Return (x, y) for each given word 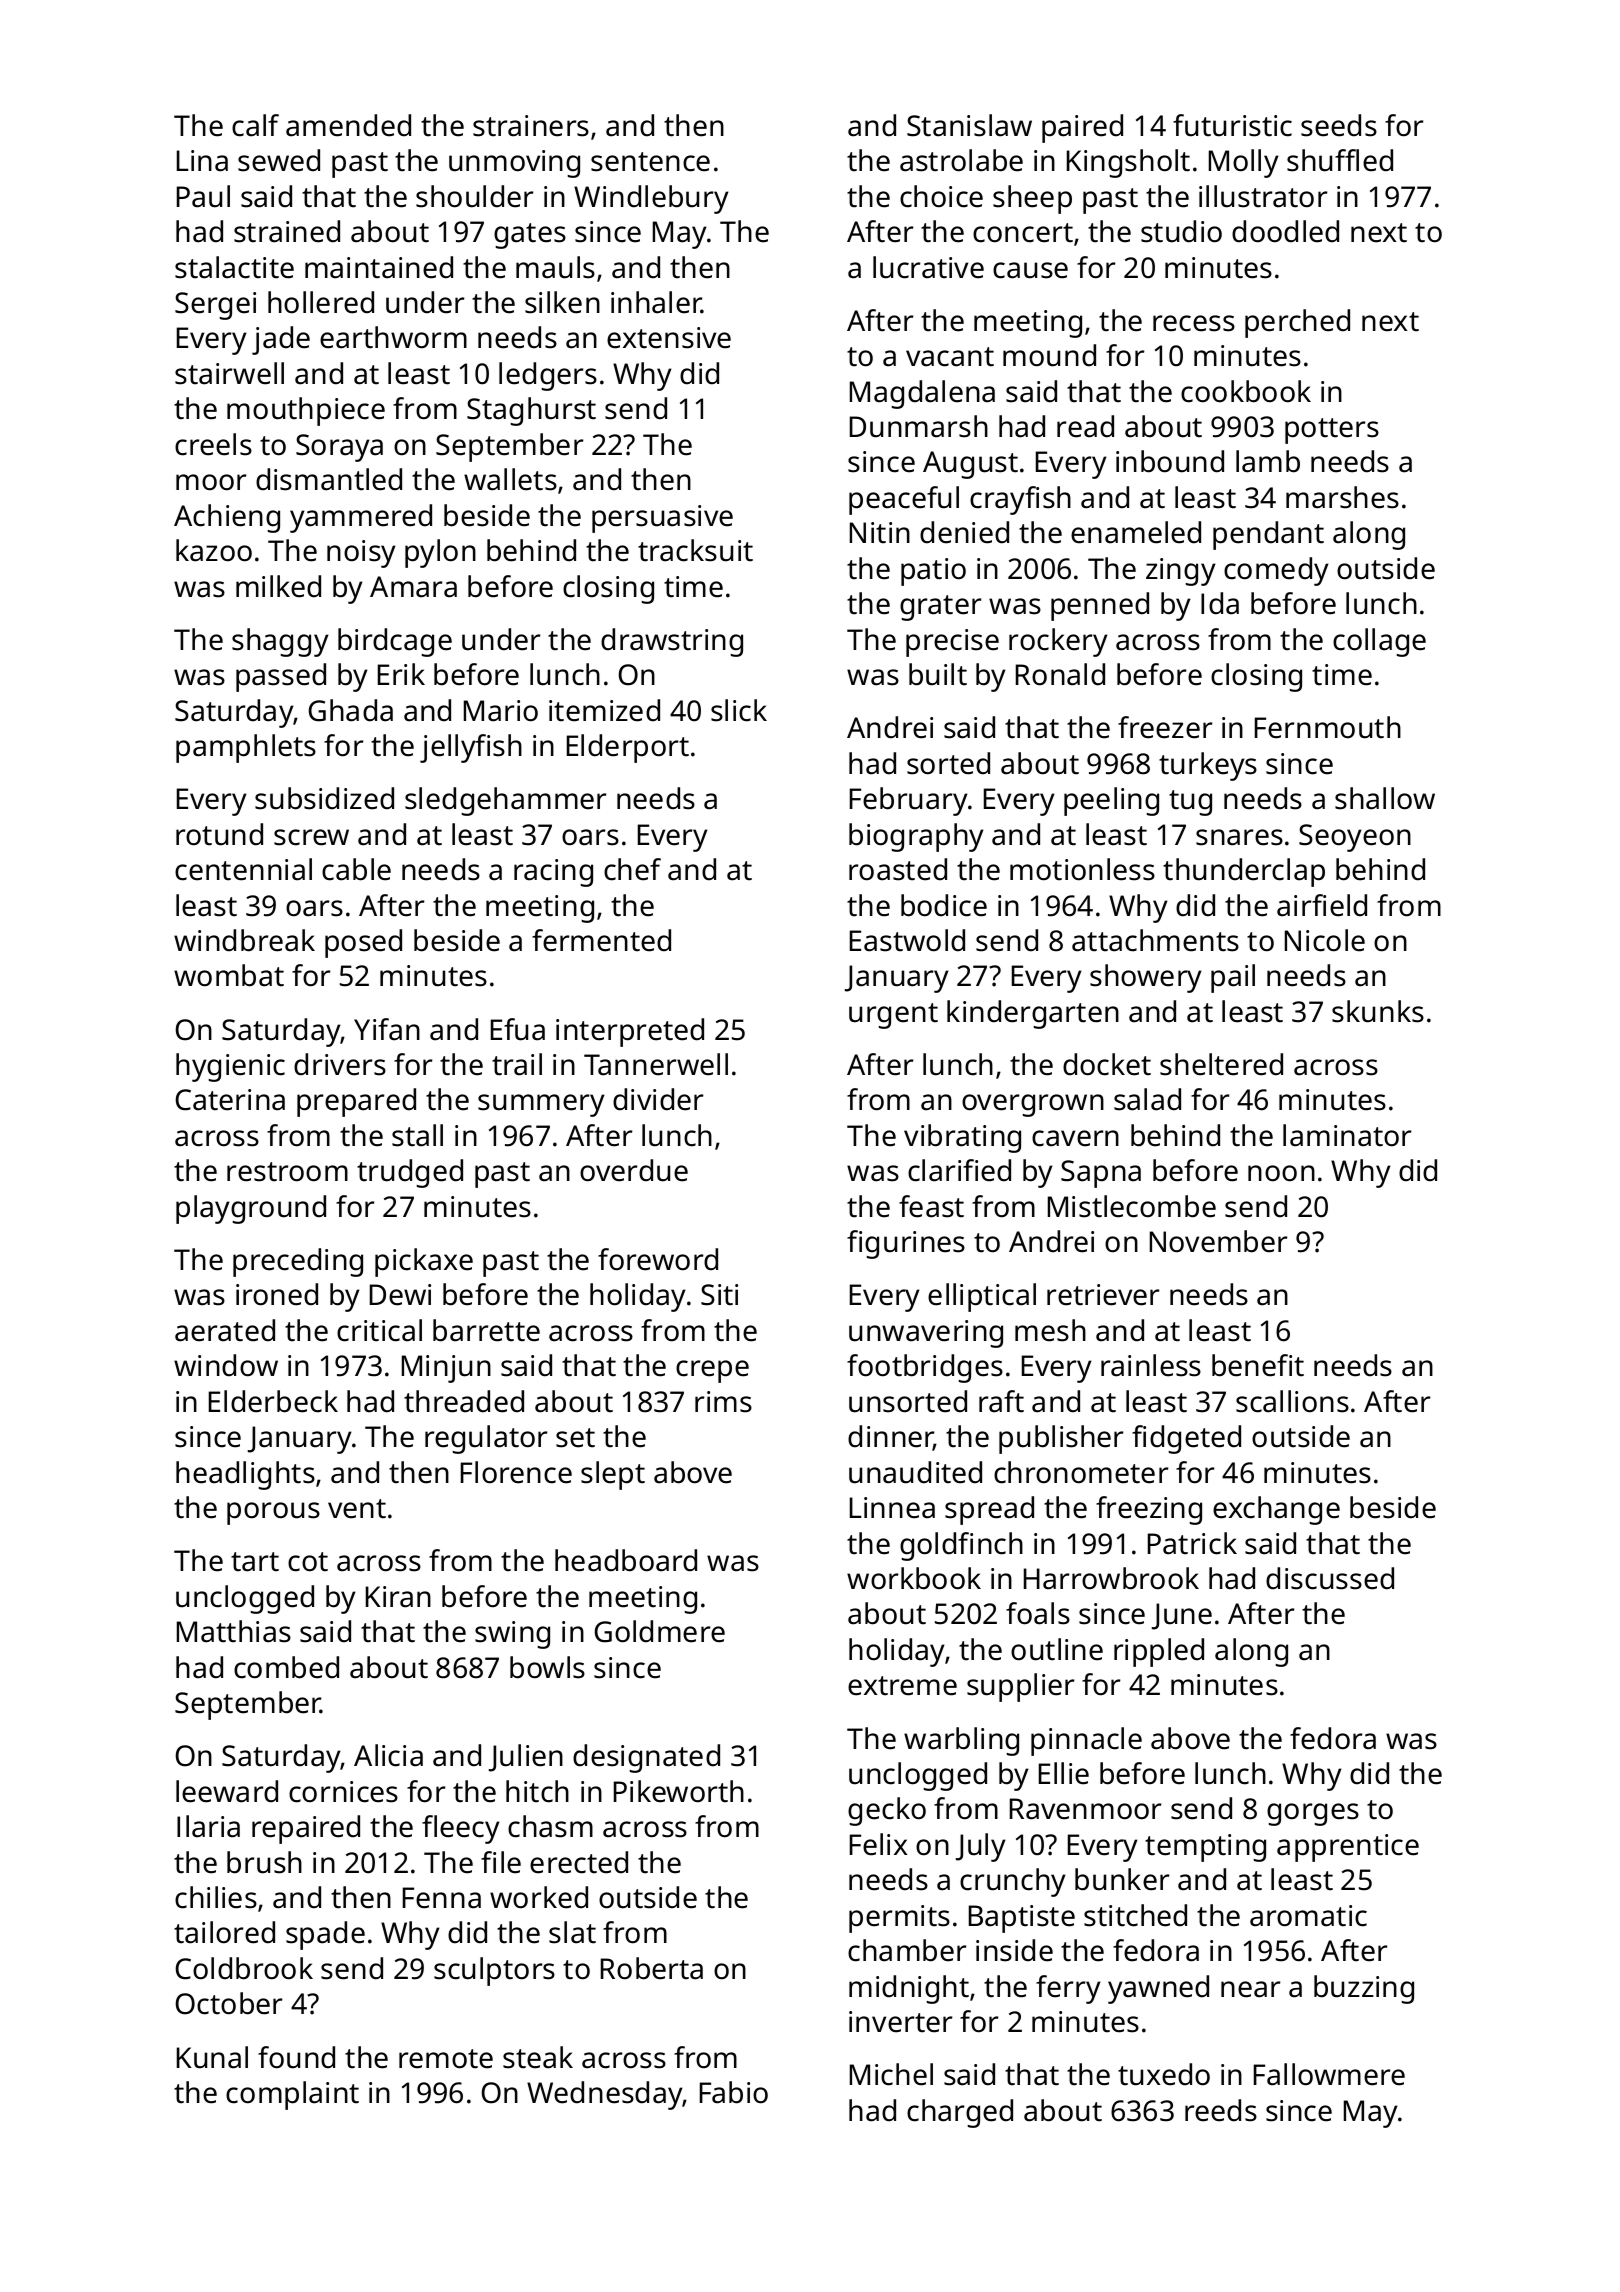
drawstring (672, 642)
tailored (224, 1932)
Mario (501, 711)
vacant (950, 357)
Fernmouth (1328, 727)
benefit (1258, 1365)
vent (357, 1509)
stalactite (234, 267)
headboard (626, 1560)
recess (1194, 323)
